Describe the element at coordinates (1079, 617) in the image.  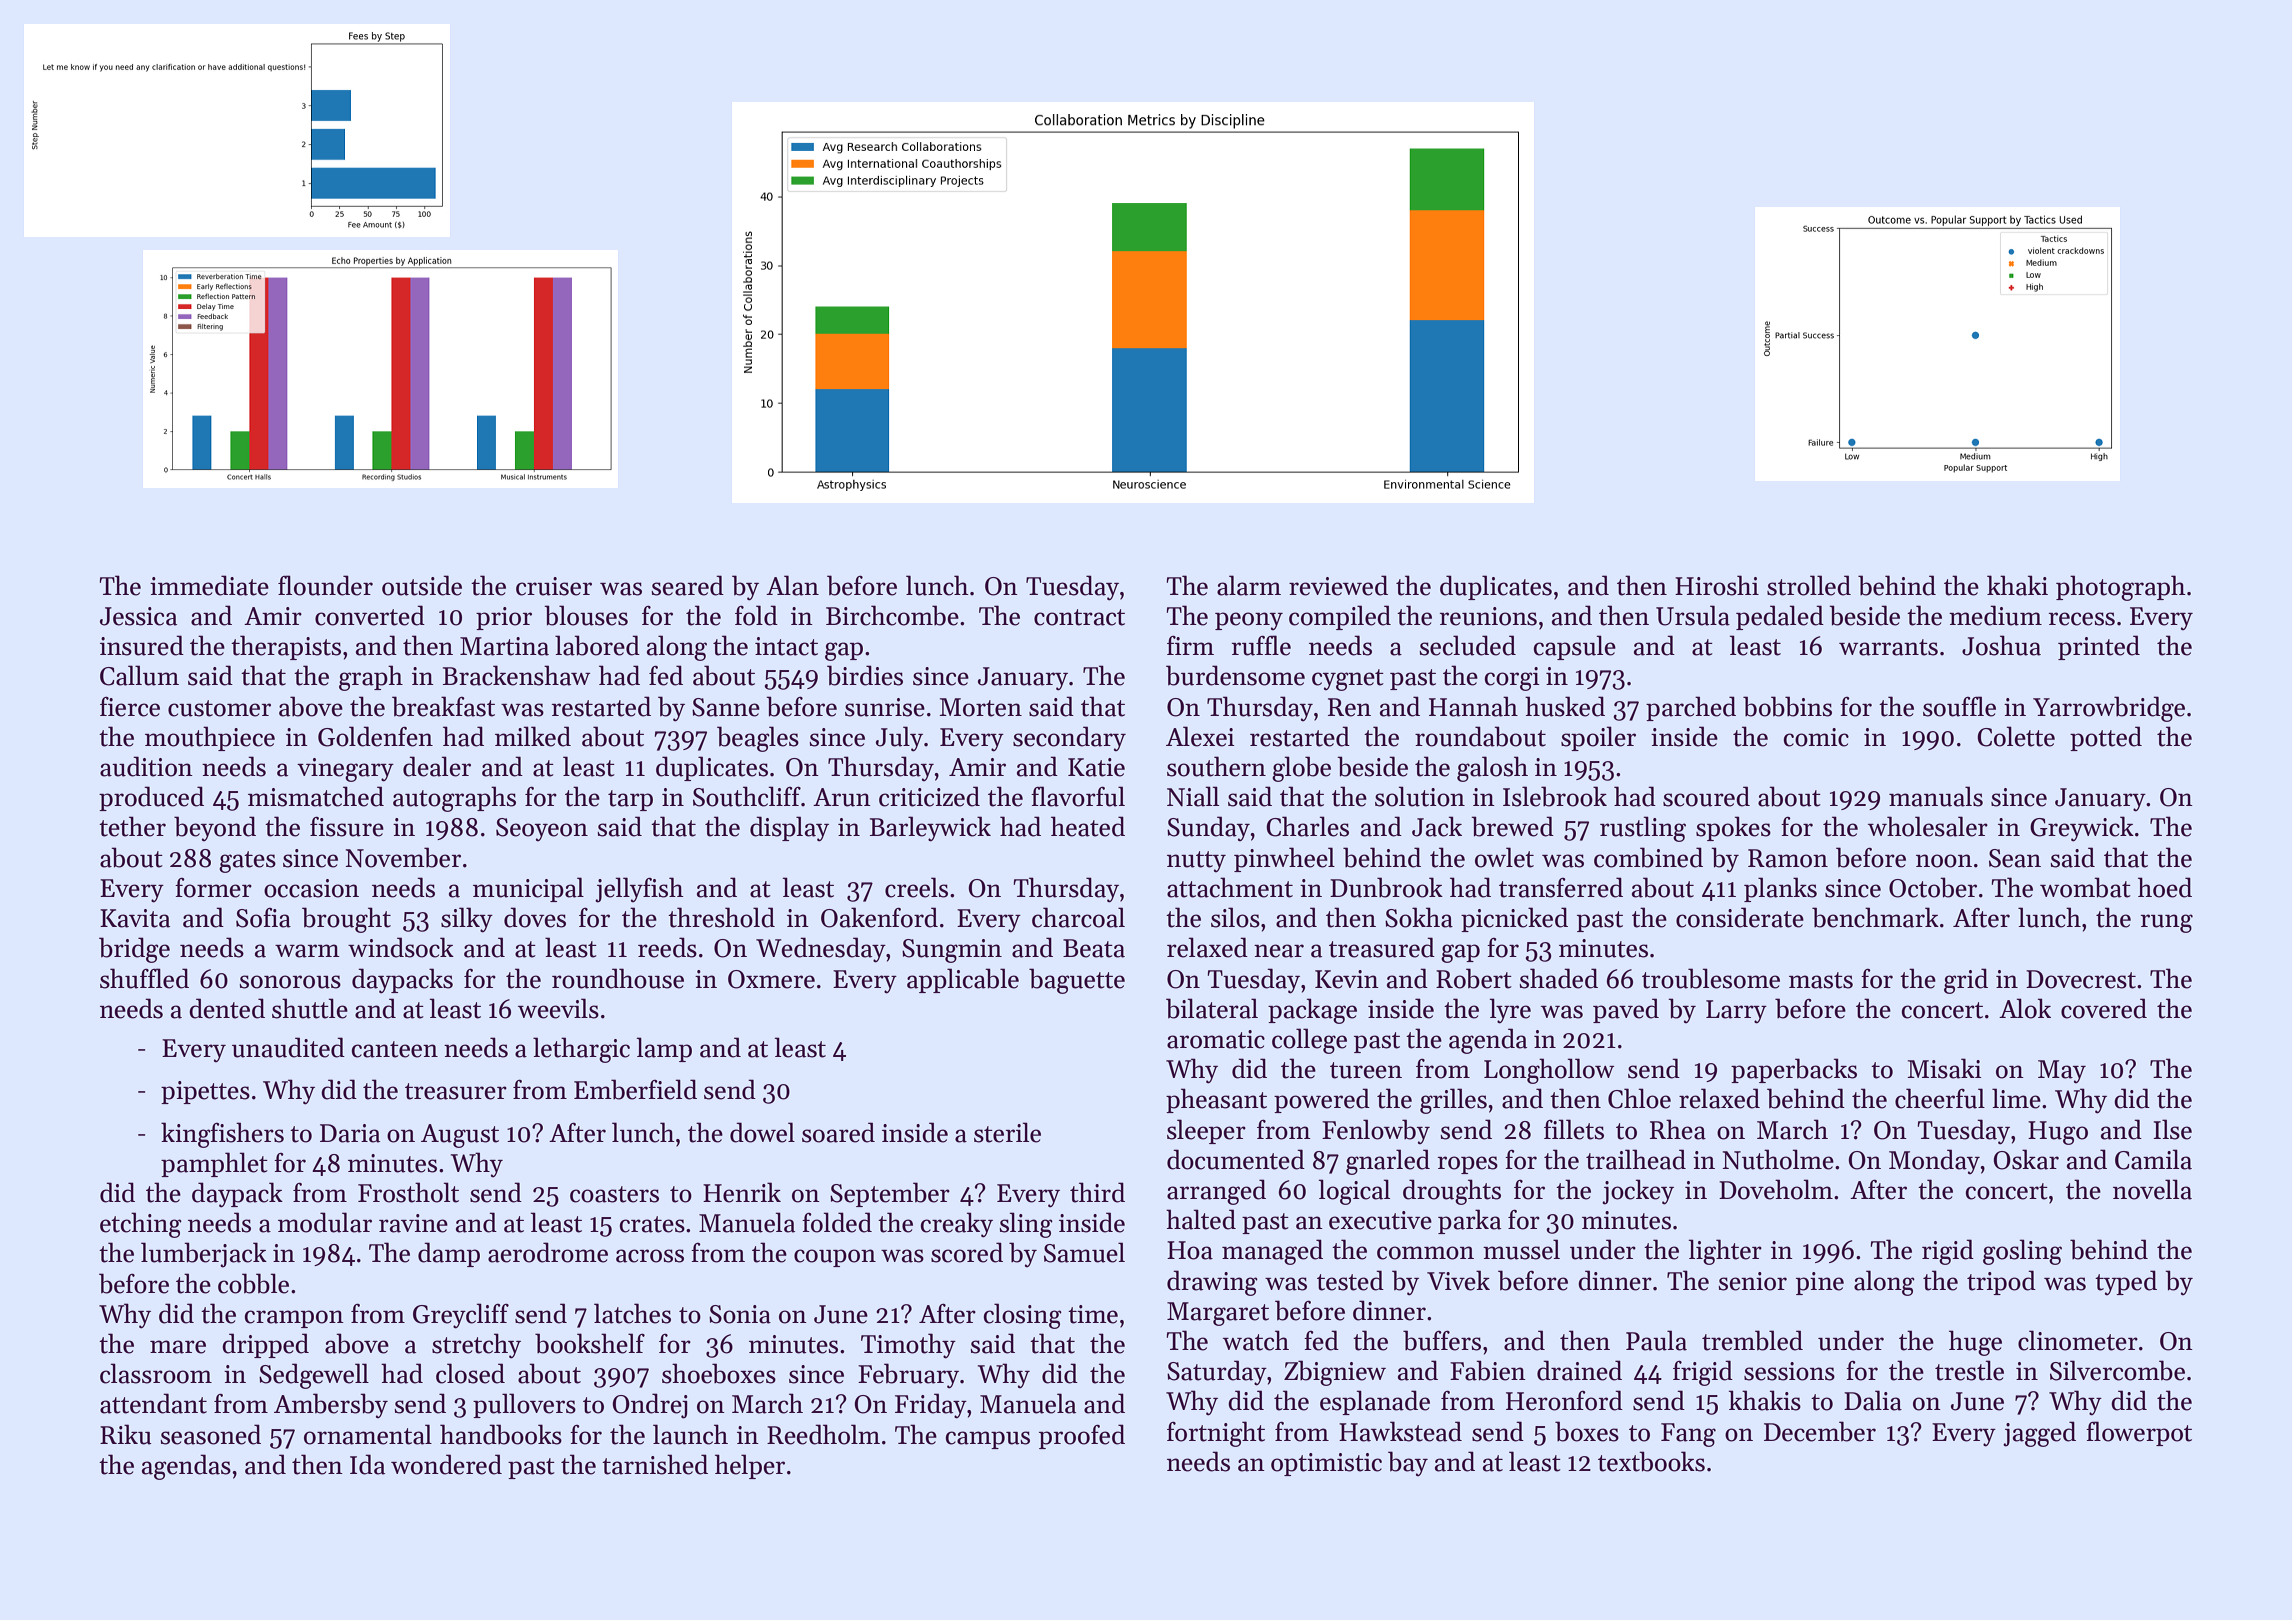
I see `contract` at that location.
